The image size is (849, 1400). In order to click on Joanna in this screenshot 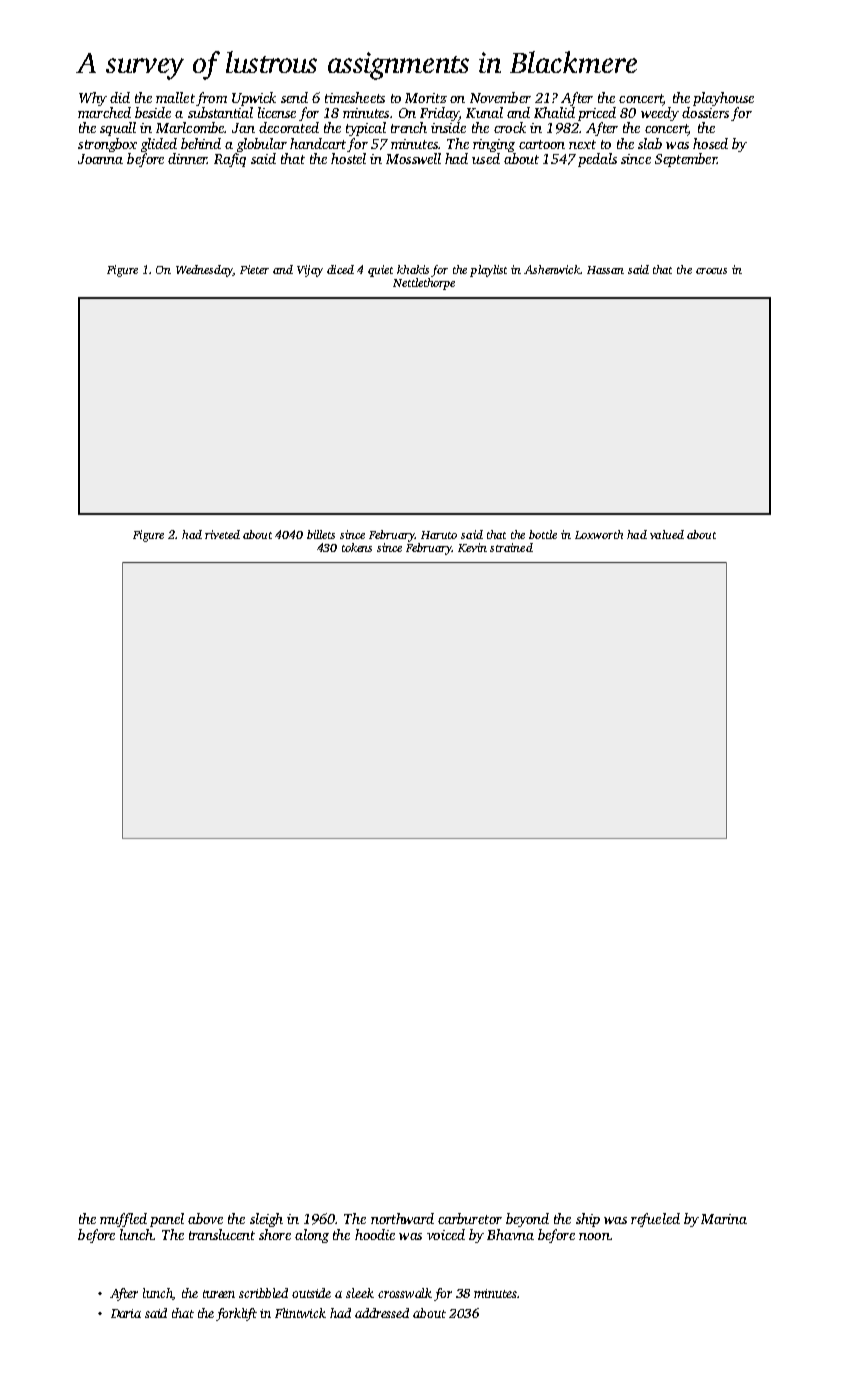, I will do `click(100, 159)`.
